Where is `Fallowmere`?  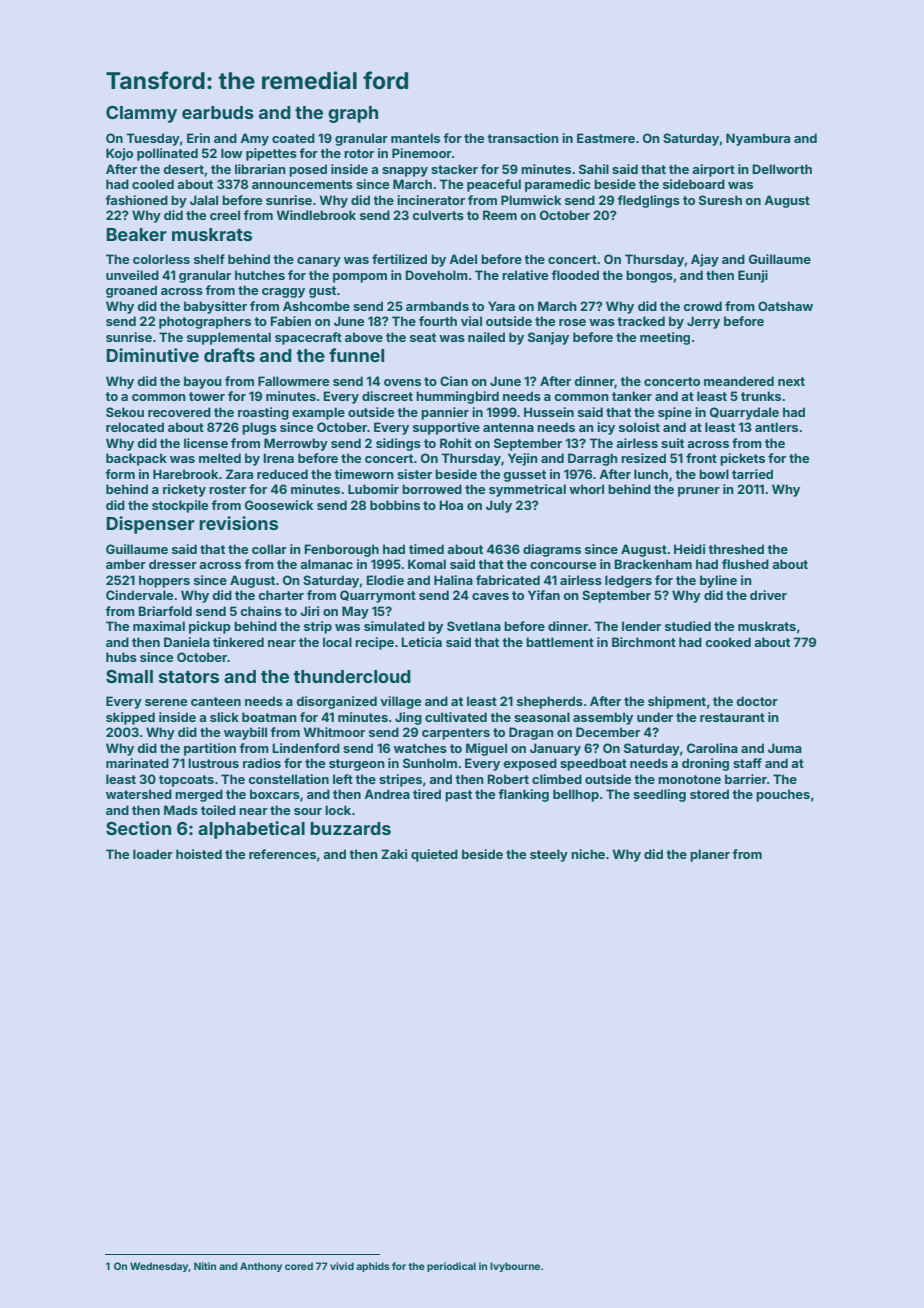 Fallowmere is located at coordinates (293, 381).
